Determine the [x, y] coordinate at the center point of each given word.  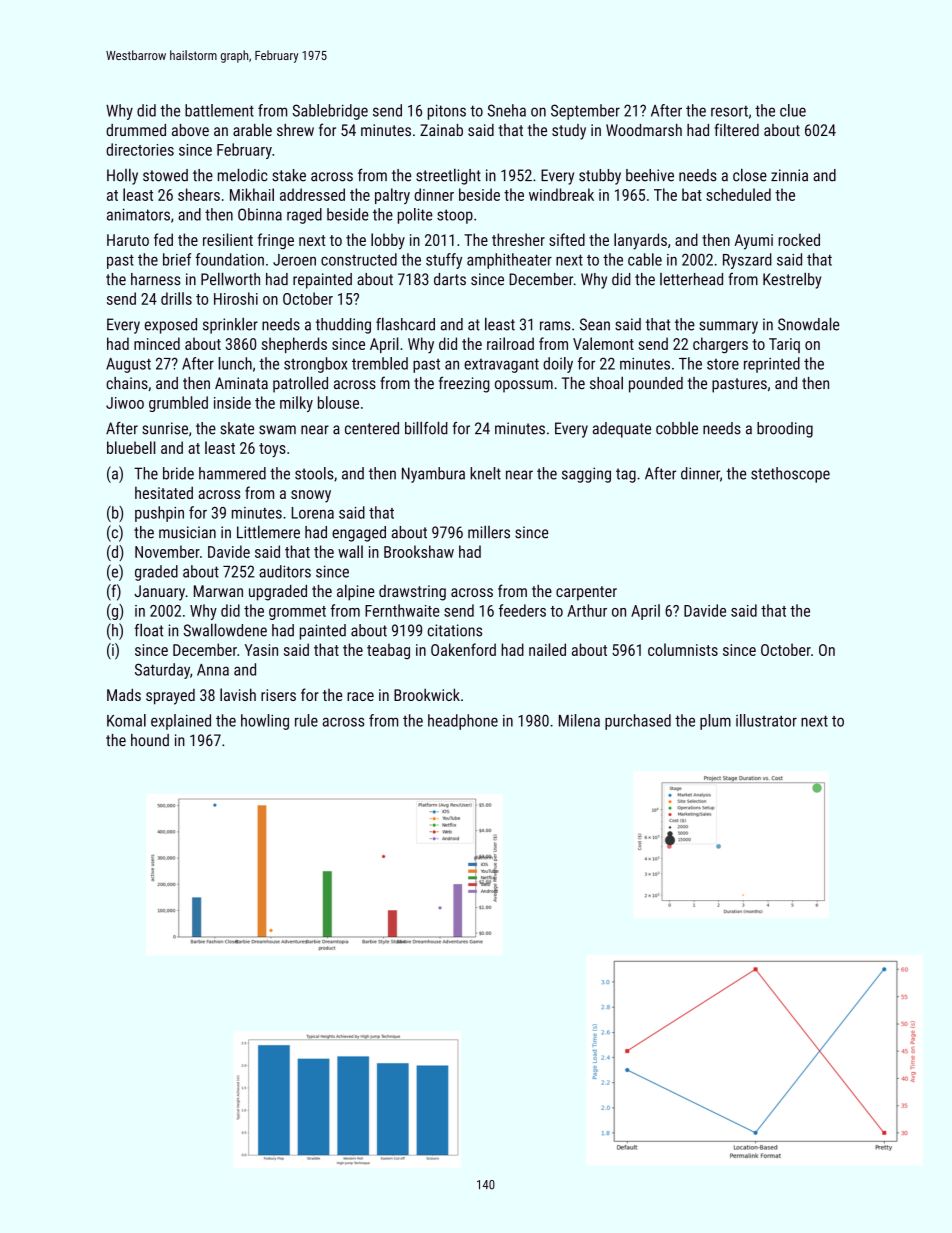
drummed [136, 130]
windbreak [561, 194]
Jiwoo [125, 403]
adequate [622, 430]
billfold [426, 428]
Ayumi [753, 242]
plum [715, 722]
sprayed [170, 697]
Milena [579, 720]
